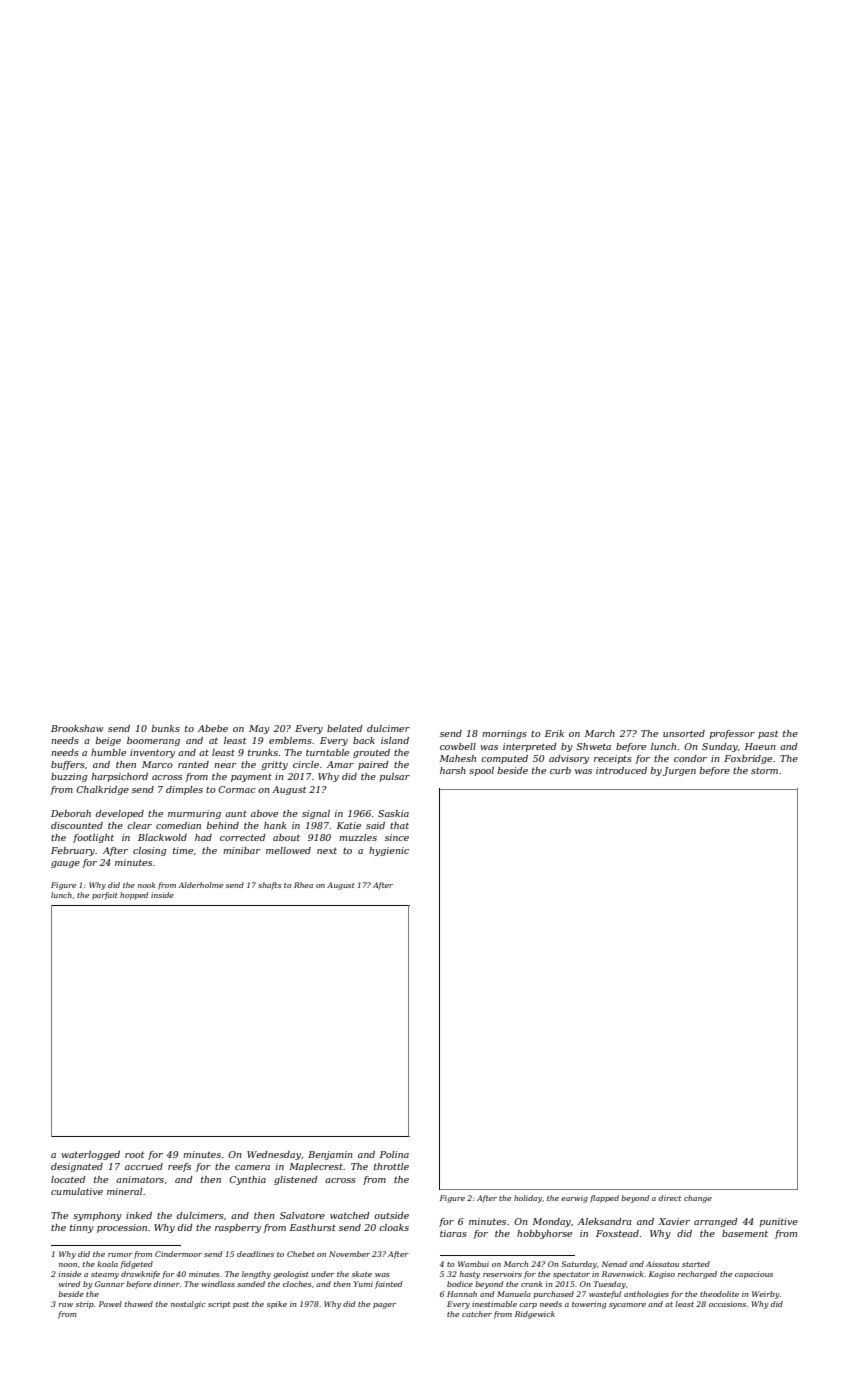 This screenshot has width=849, height=1400. Describe the element at coordinates (732, 734) in the screenshot. I see `professor` at that location.
